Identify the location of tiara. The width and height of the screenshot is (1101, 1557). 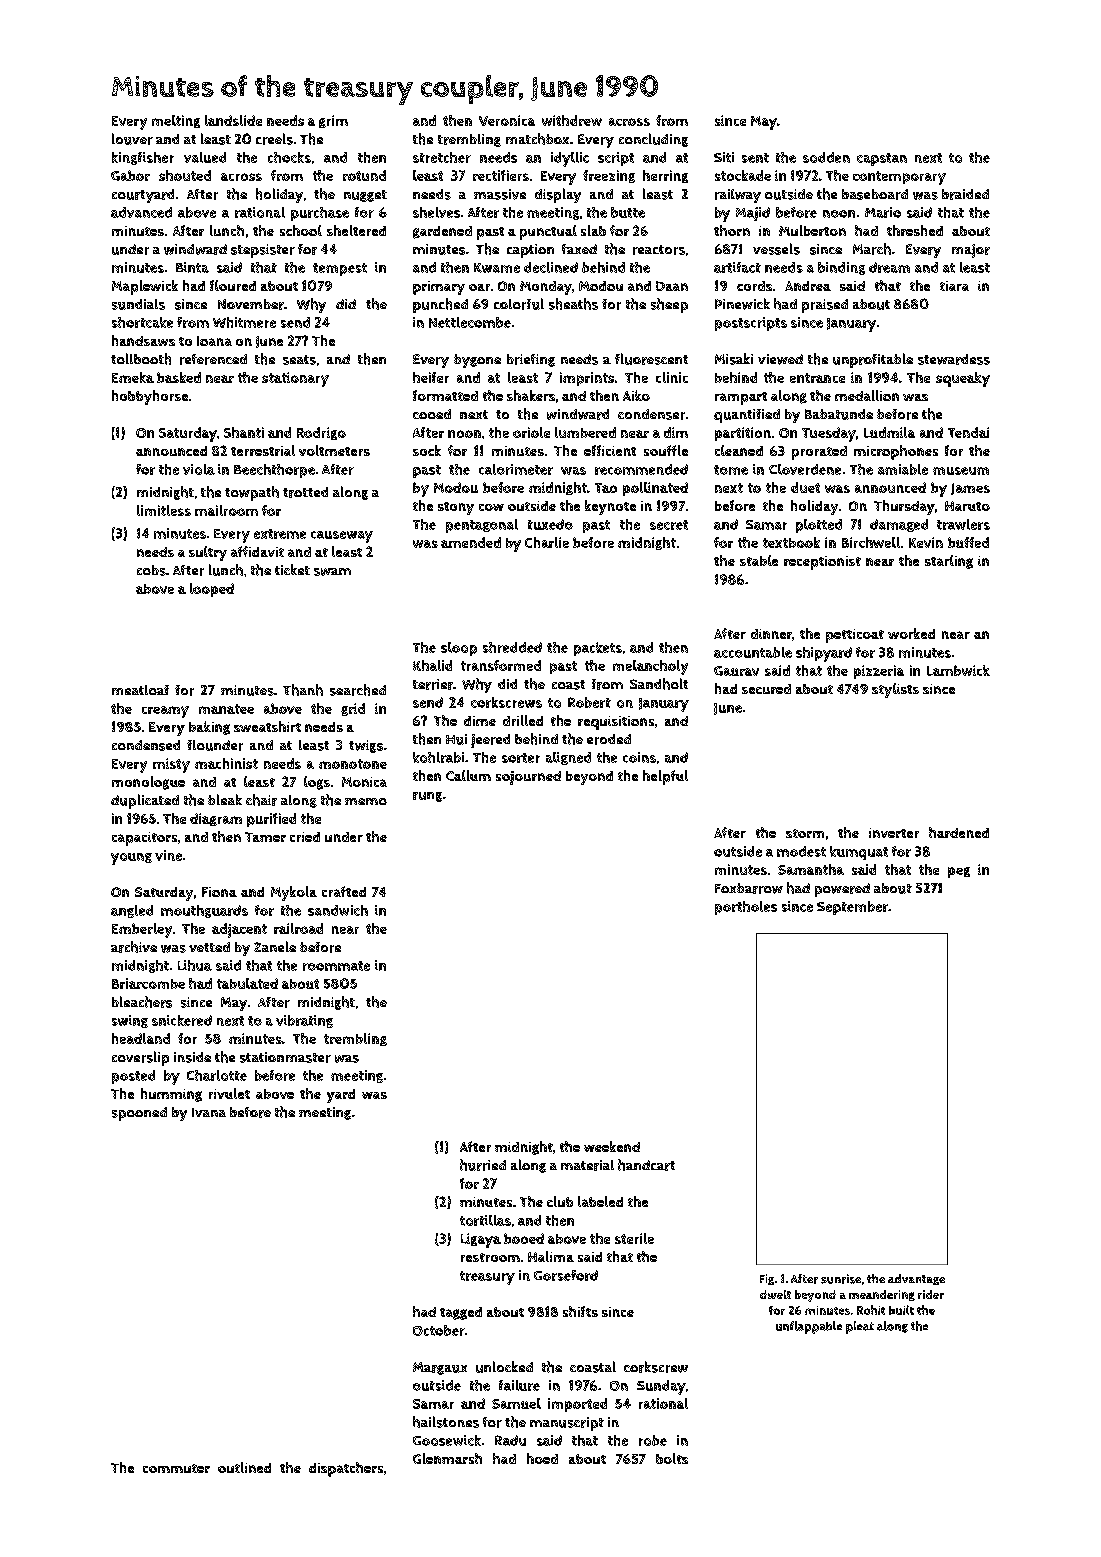
(954, 286).
